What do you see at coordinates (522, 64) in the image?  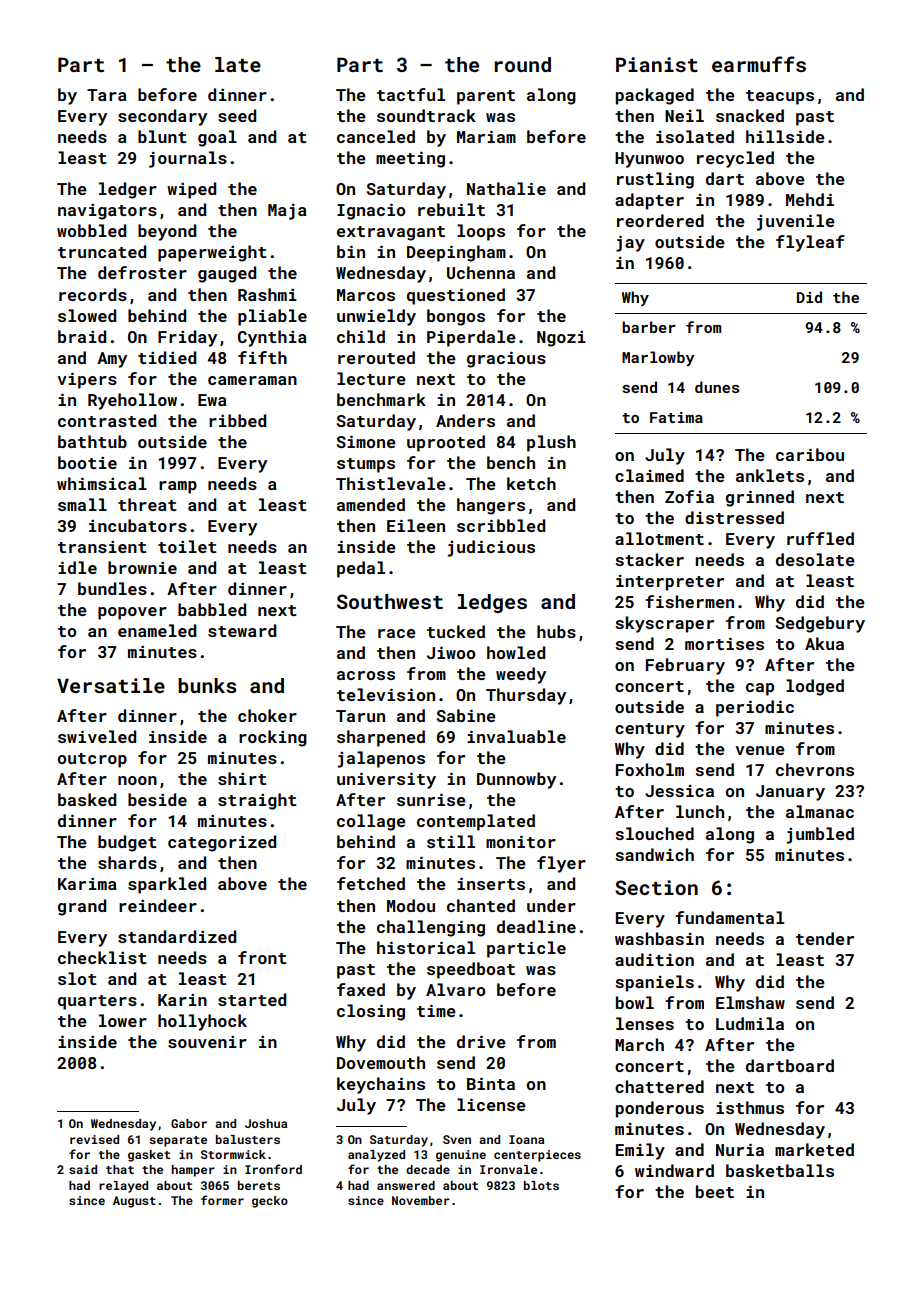 I see `round` at bounding box center [522, 64].
